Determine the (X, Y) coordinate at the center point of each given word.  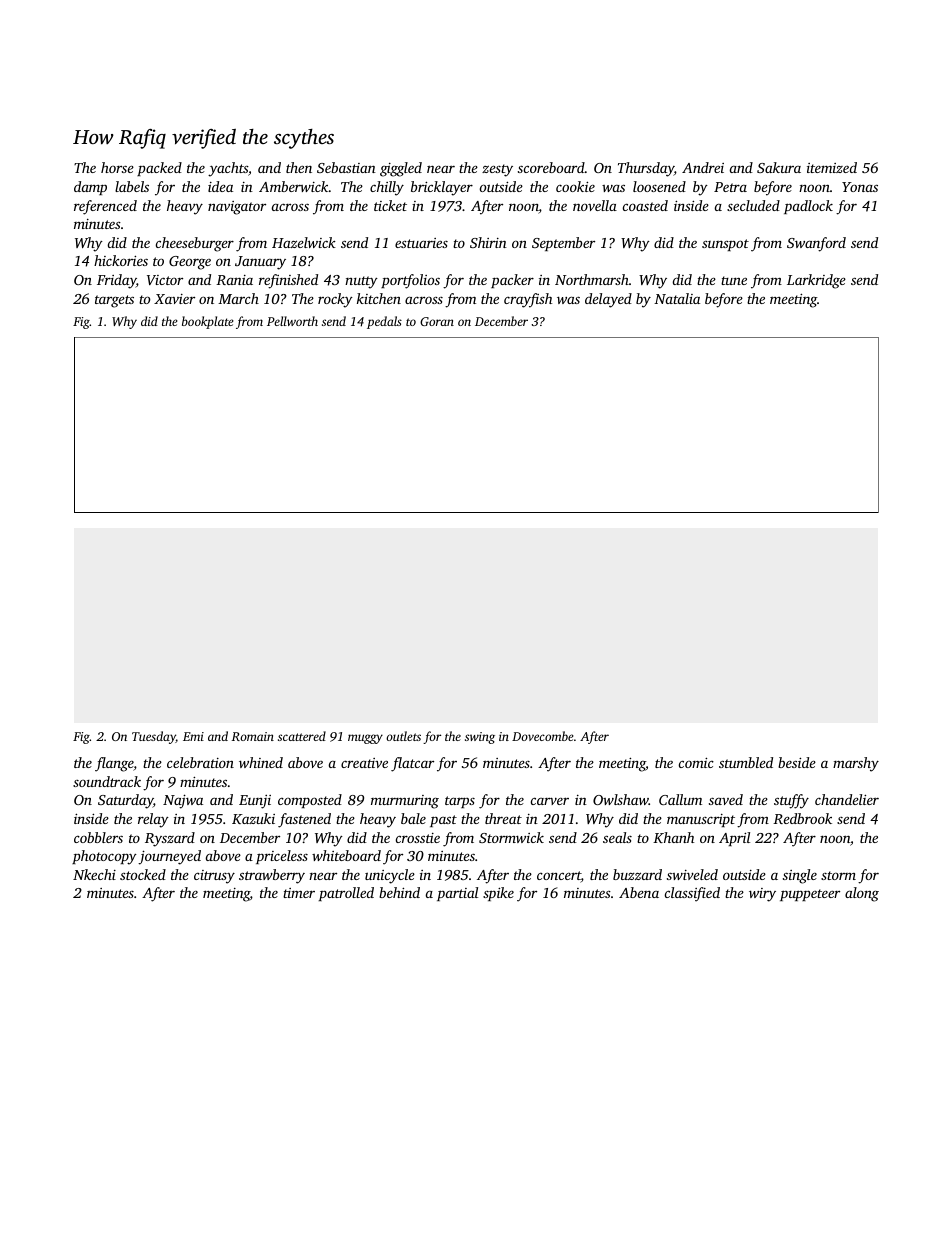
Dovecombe (543, 736)
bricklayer (442, 188)
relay (153, 820)
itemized (832, 167)
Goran (437, 321)
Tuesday (154, 737)
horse (117, 167)
